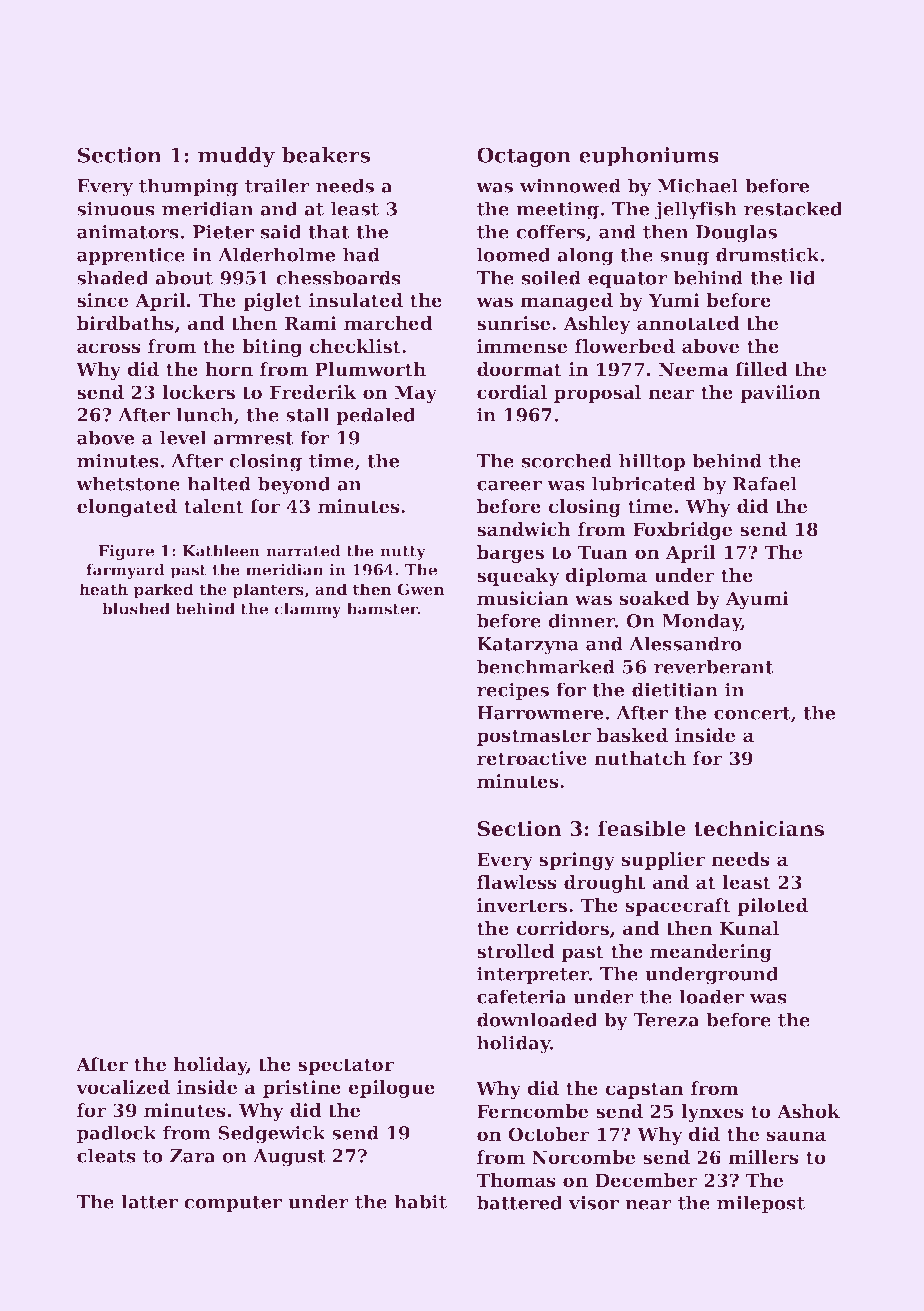  I want to click on filled, so click(761, 369).
